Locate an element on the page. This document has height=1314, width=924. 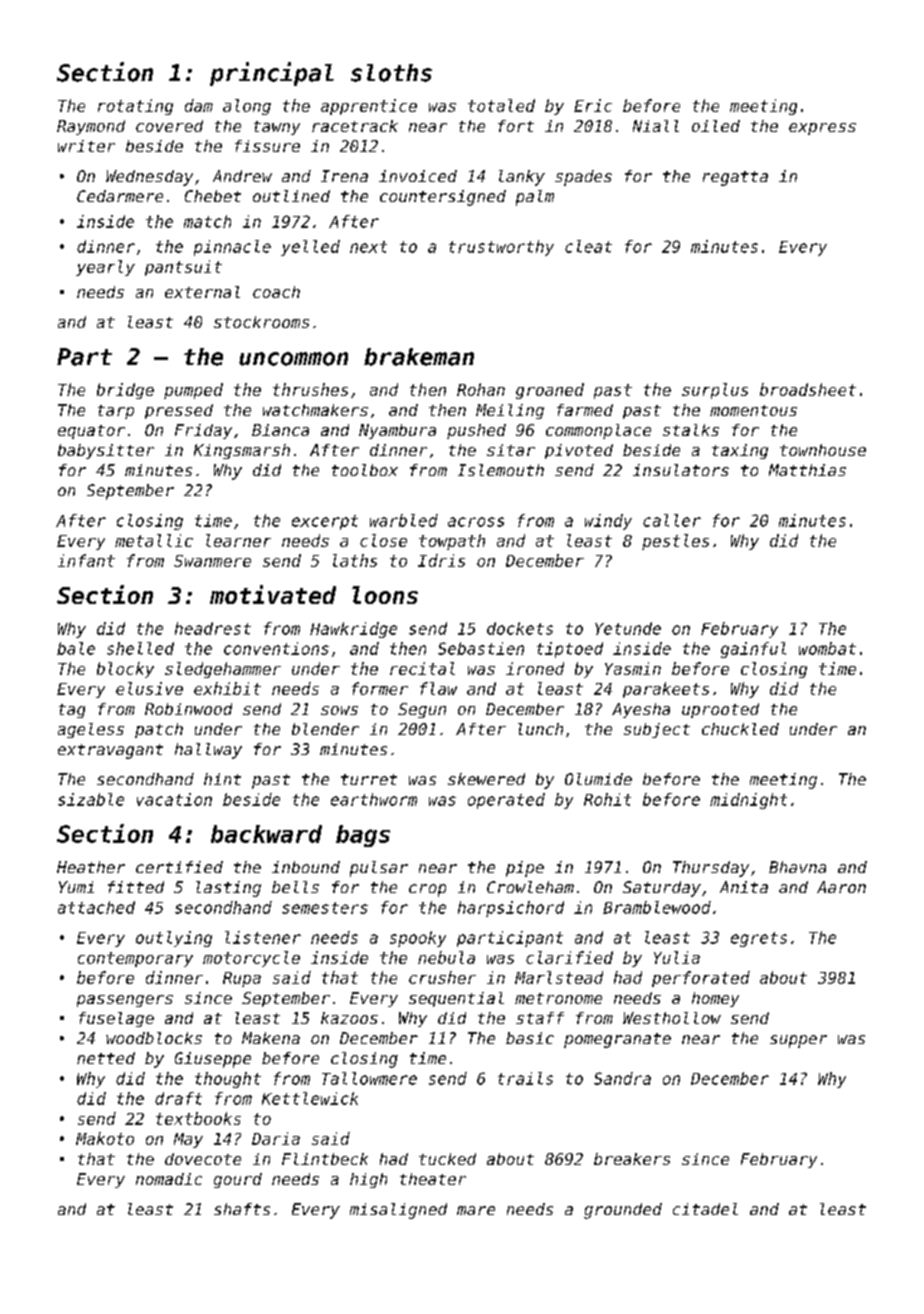
shafts is located at coordinates (242, 1209).
